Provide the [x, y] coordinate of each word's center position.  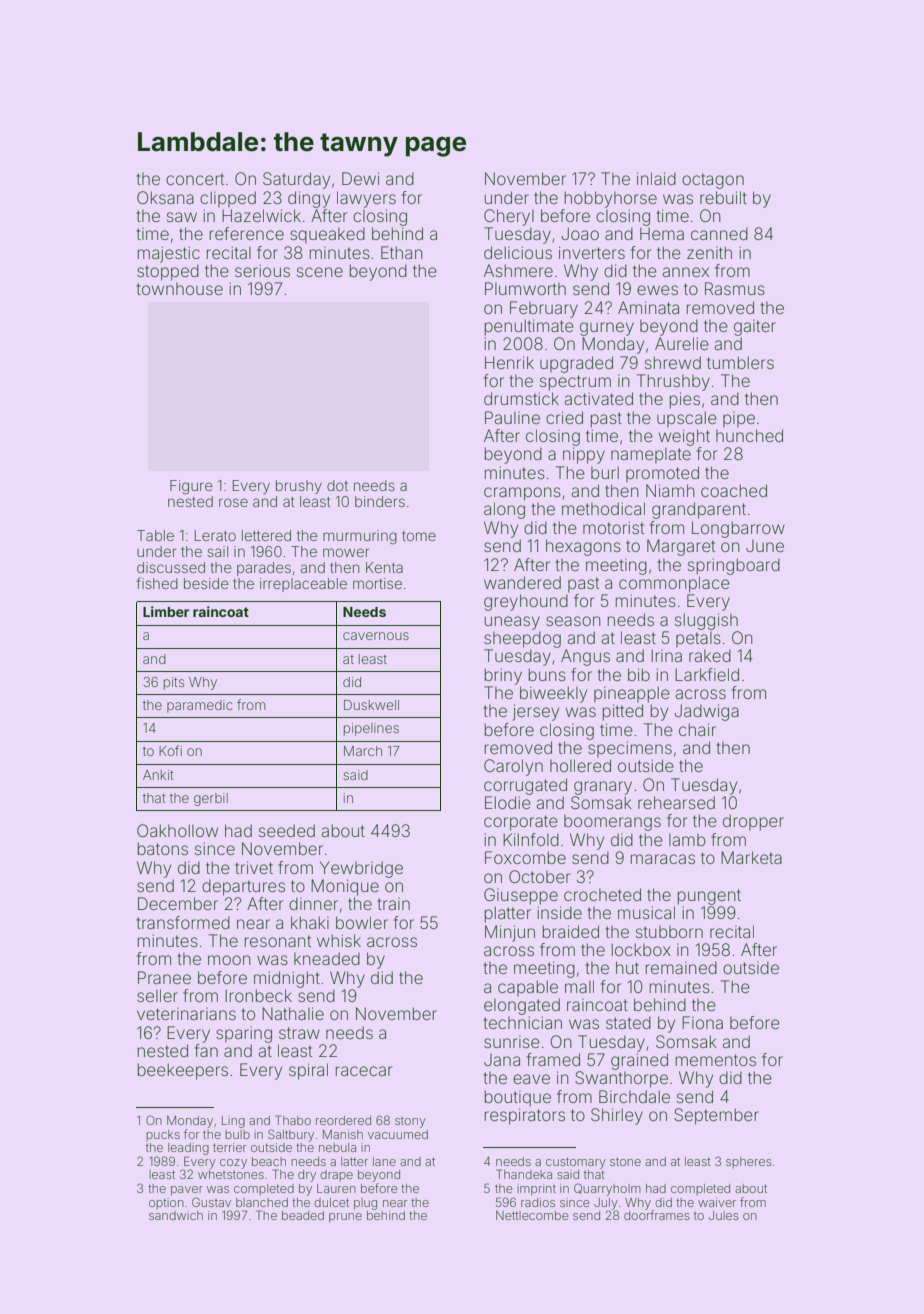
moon [229, 960]
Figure [191, 487]
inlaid [656, 178]
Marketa [751, 857]
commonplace [674, 584]
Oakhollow [177, 830]
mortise [377, 583]
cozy [233, 1164]
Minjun [510, 933]
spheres [749, 1162]
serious [262, 270]
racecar [364, 1071]
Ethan [402, 252]
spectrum [575, 383]
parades [264, 569]
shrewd [673, 362]
